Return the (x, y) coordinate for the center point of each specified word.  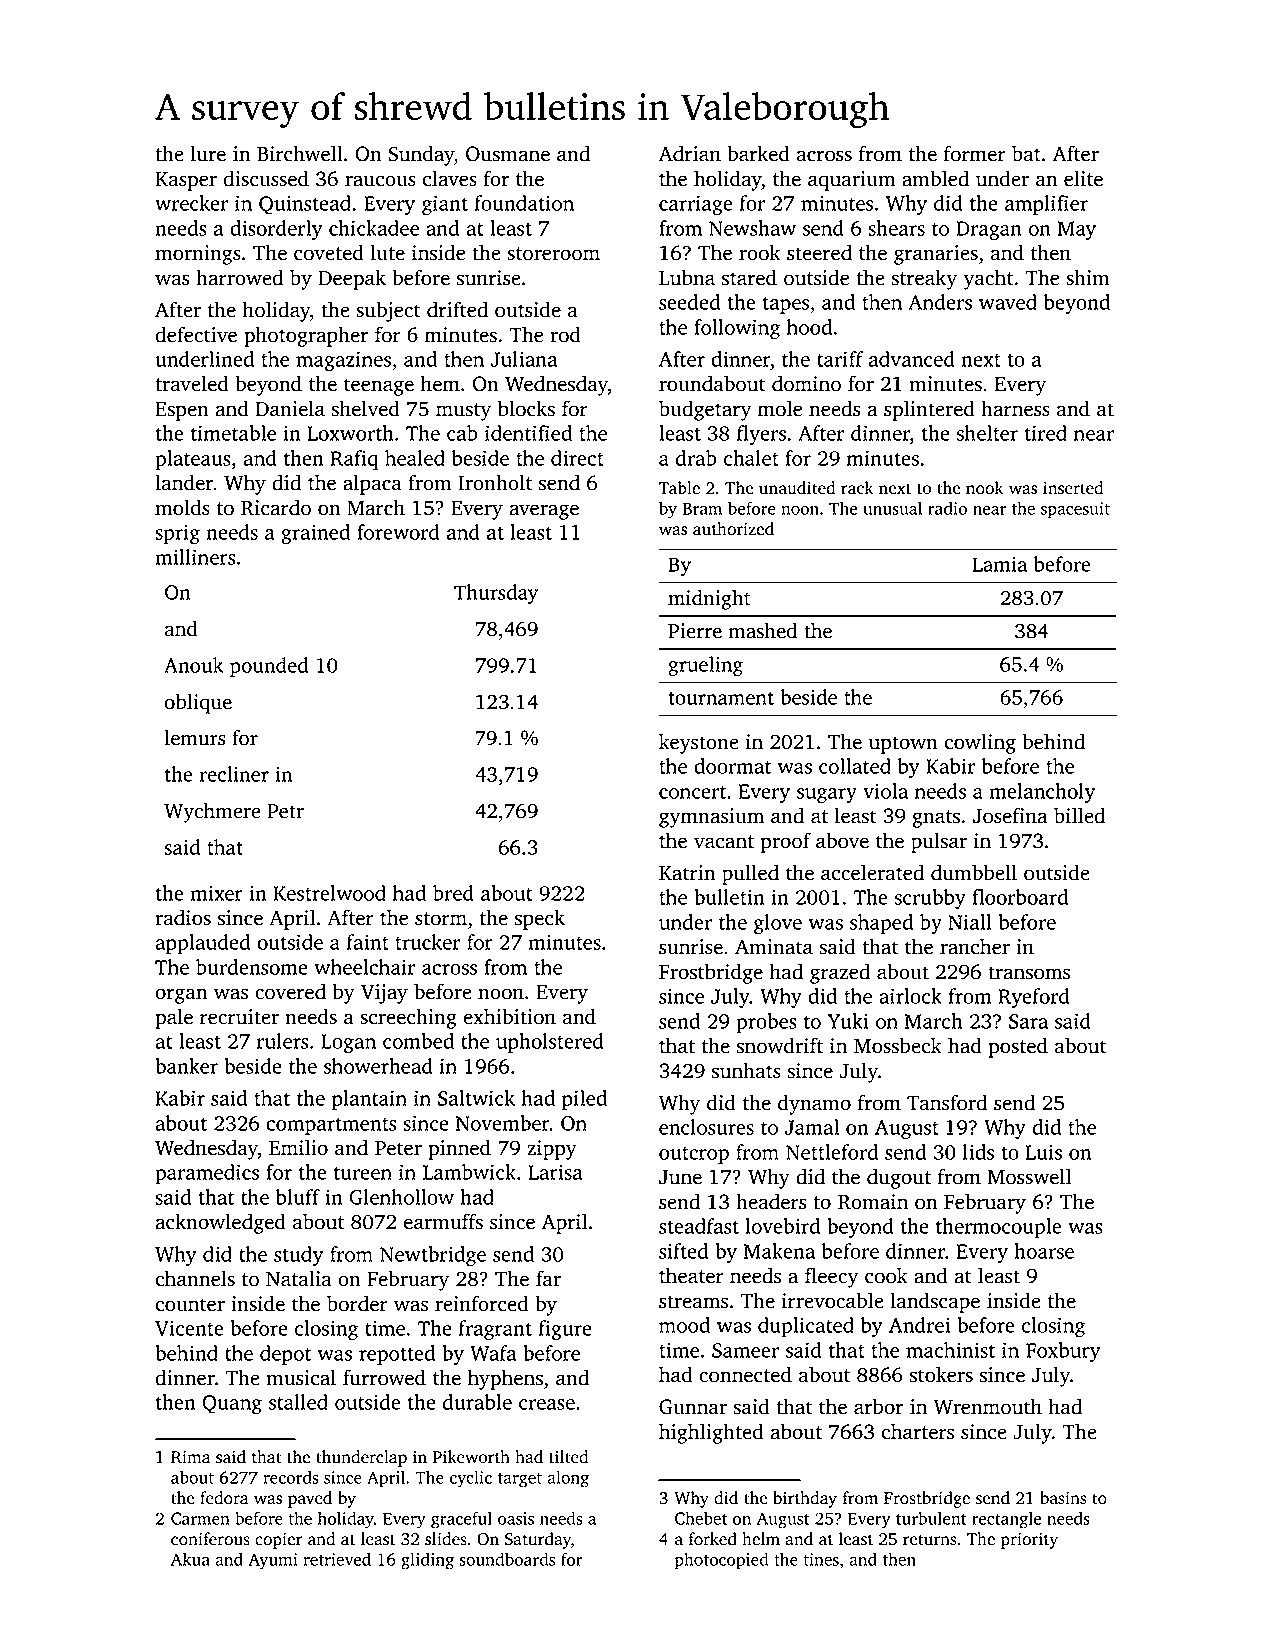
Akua (190, 1559)
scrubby (930, 899)
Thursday (496, 594)
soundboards (507, 1559)
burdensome (252, 967)
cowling (980, 743)
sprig (177, 534)
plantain (369, 1100)
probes (766, 1023)
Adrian (690, 153)
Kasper (186, 181)
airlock (910, 996)
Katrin (687, 873)
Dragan (989, 231)
